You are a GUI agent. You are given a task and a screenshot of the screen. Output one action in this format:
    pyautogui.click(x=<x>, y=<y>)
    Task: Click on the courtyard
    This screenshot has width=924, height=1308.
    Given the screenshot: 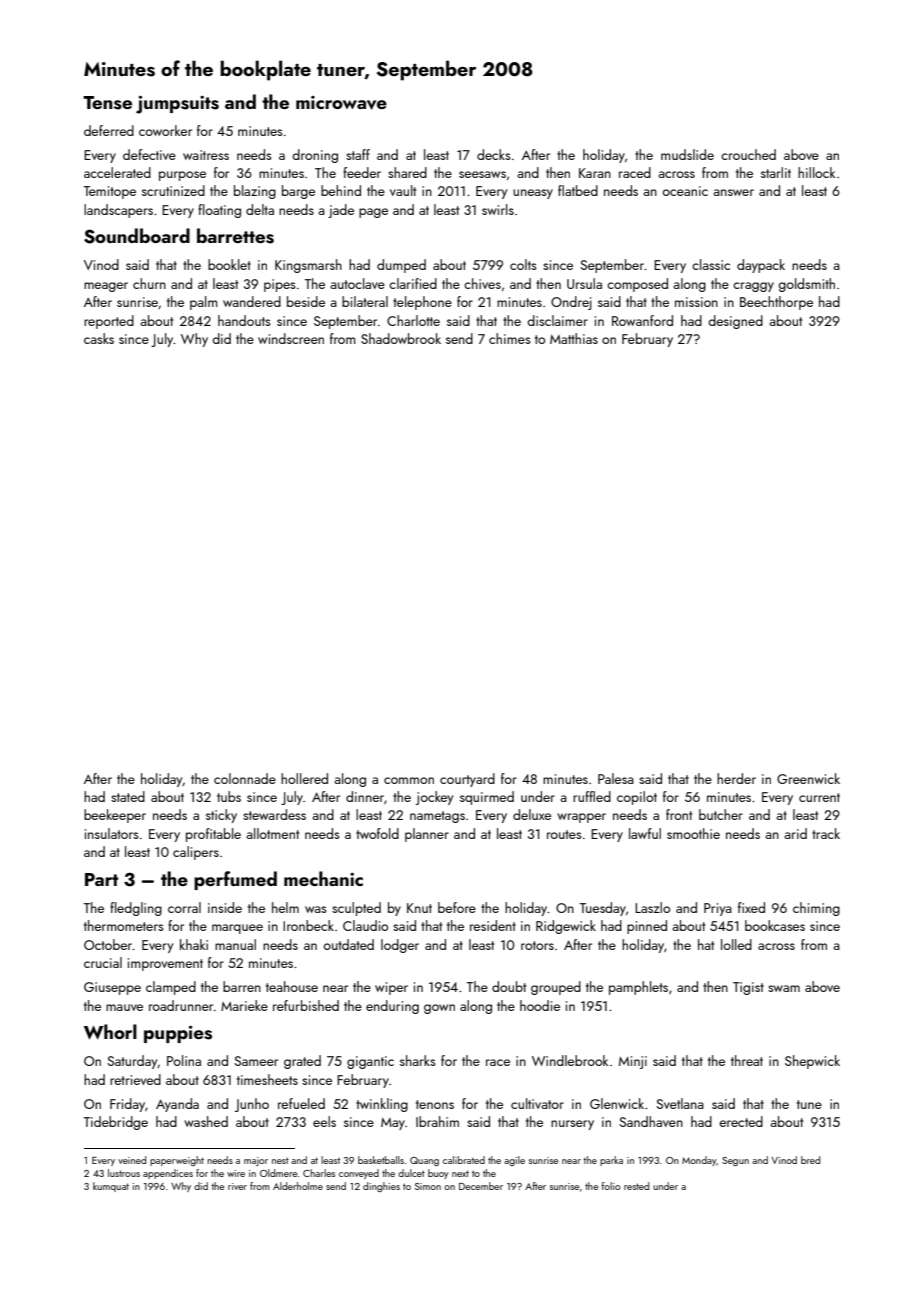 What is the action you would take?
    pyautogui.click(x=467, y=780)
